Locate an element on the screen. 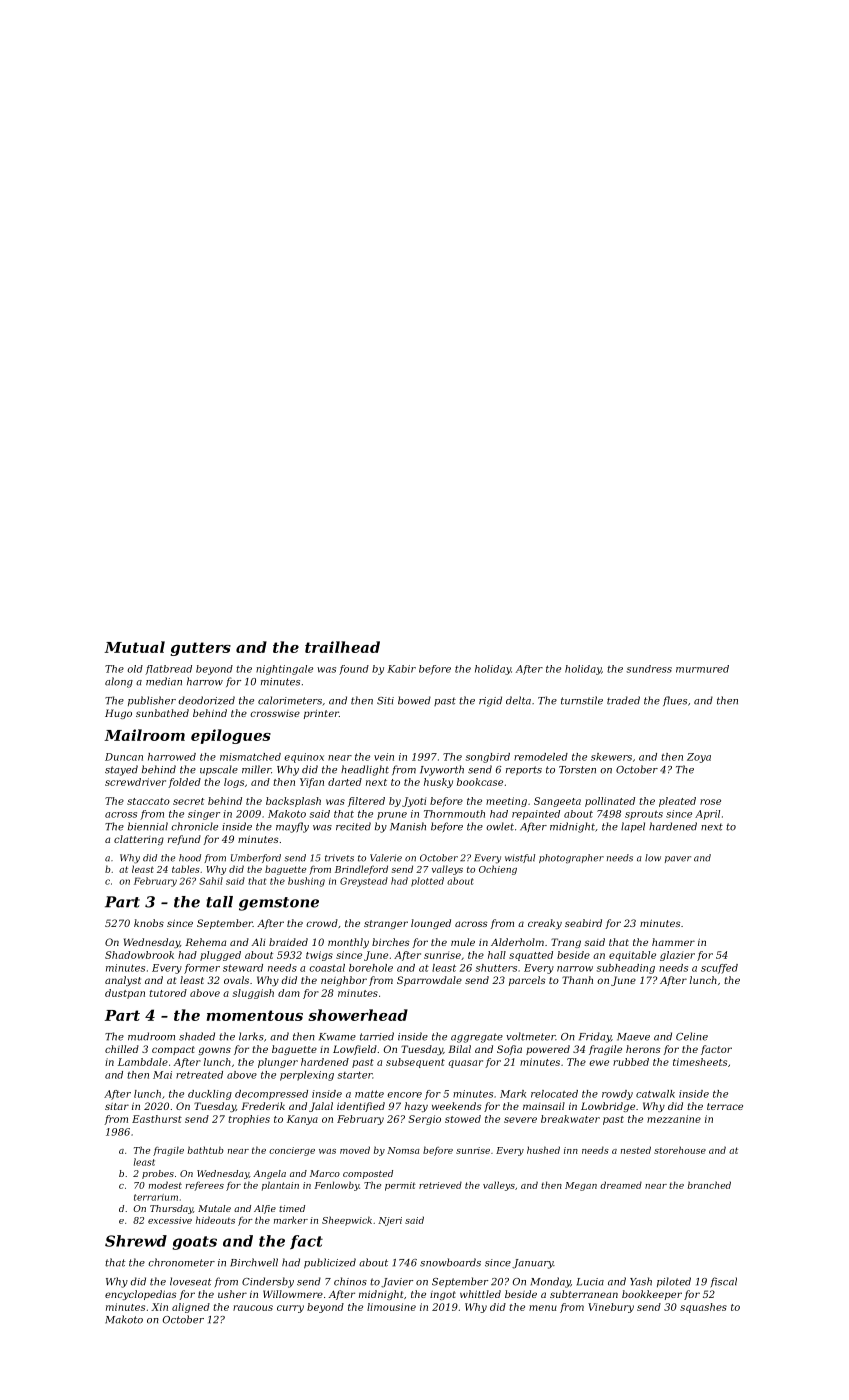 The height and width of the screenshot is (1400, 849). Siti is located at coordinates (385, 701).
